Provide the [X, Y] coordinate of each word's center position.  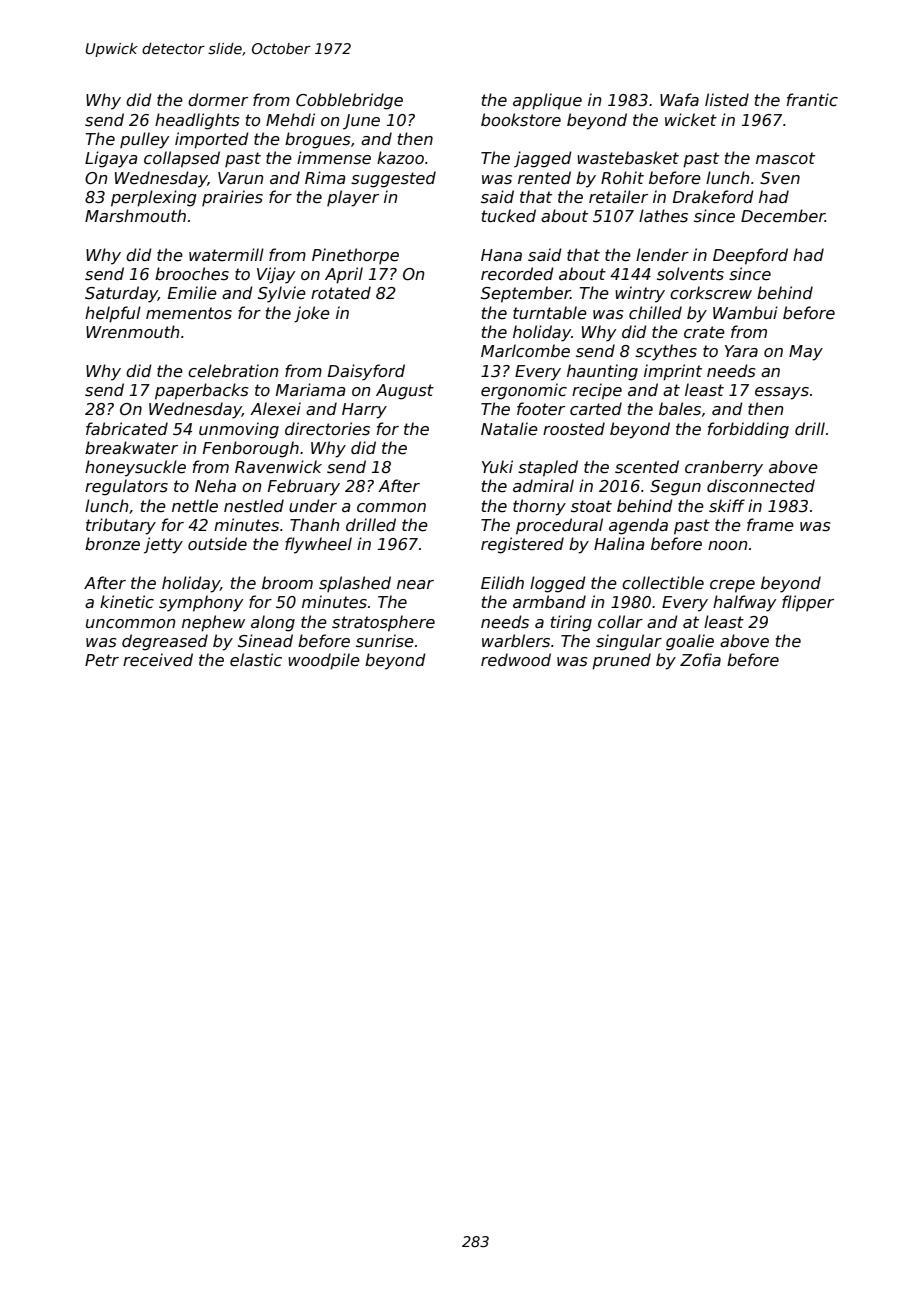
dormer [218, 100]
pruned [621, 661]
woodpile [324, 661]
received [158, 660]
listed [727, 99]
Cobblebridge [349, 101]
